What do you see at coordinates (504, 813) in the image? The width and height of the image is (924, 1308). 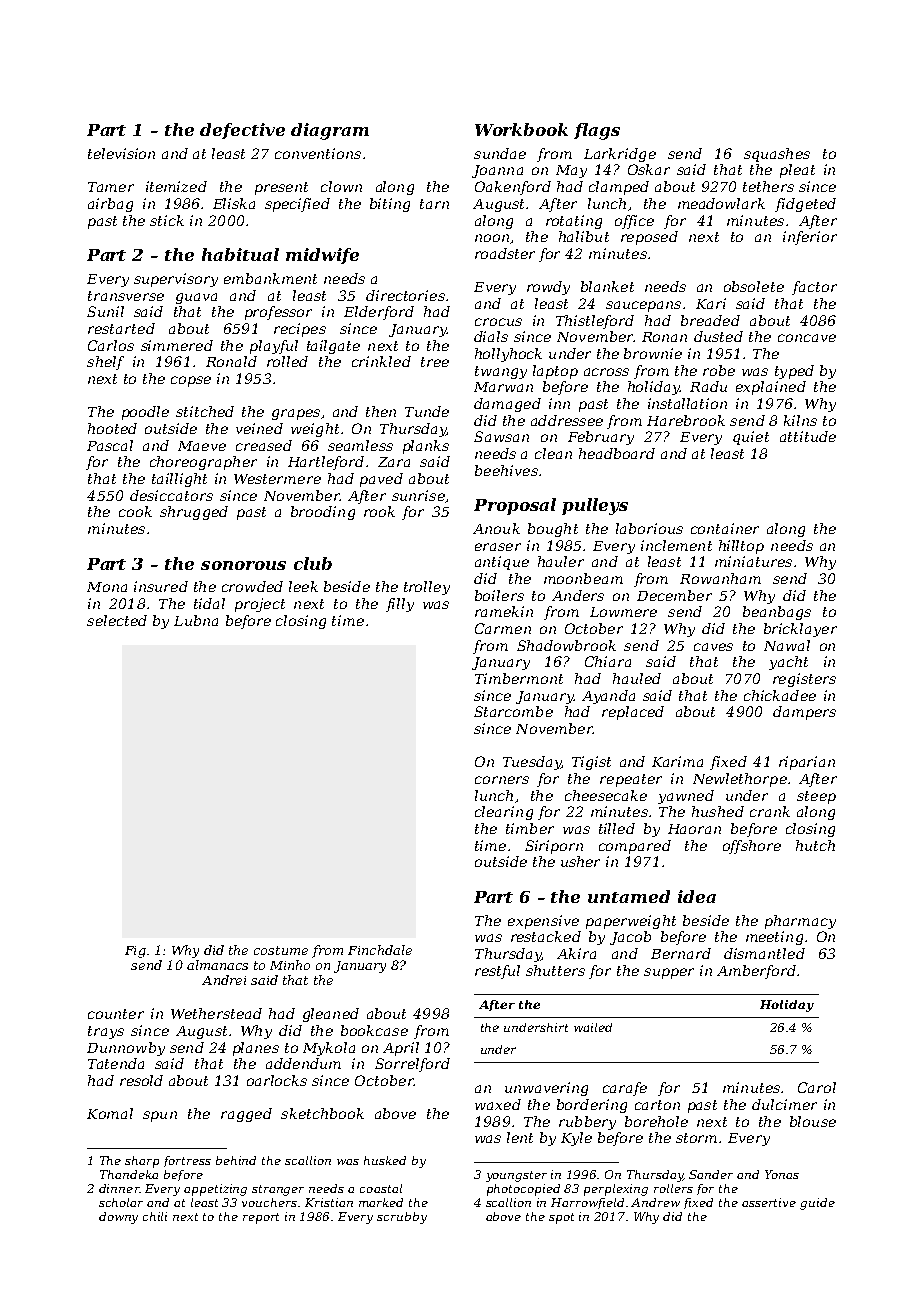 I see `clearing` at bounding box center [504, 813].
